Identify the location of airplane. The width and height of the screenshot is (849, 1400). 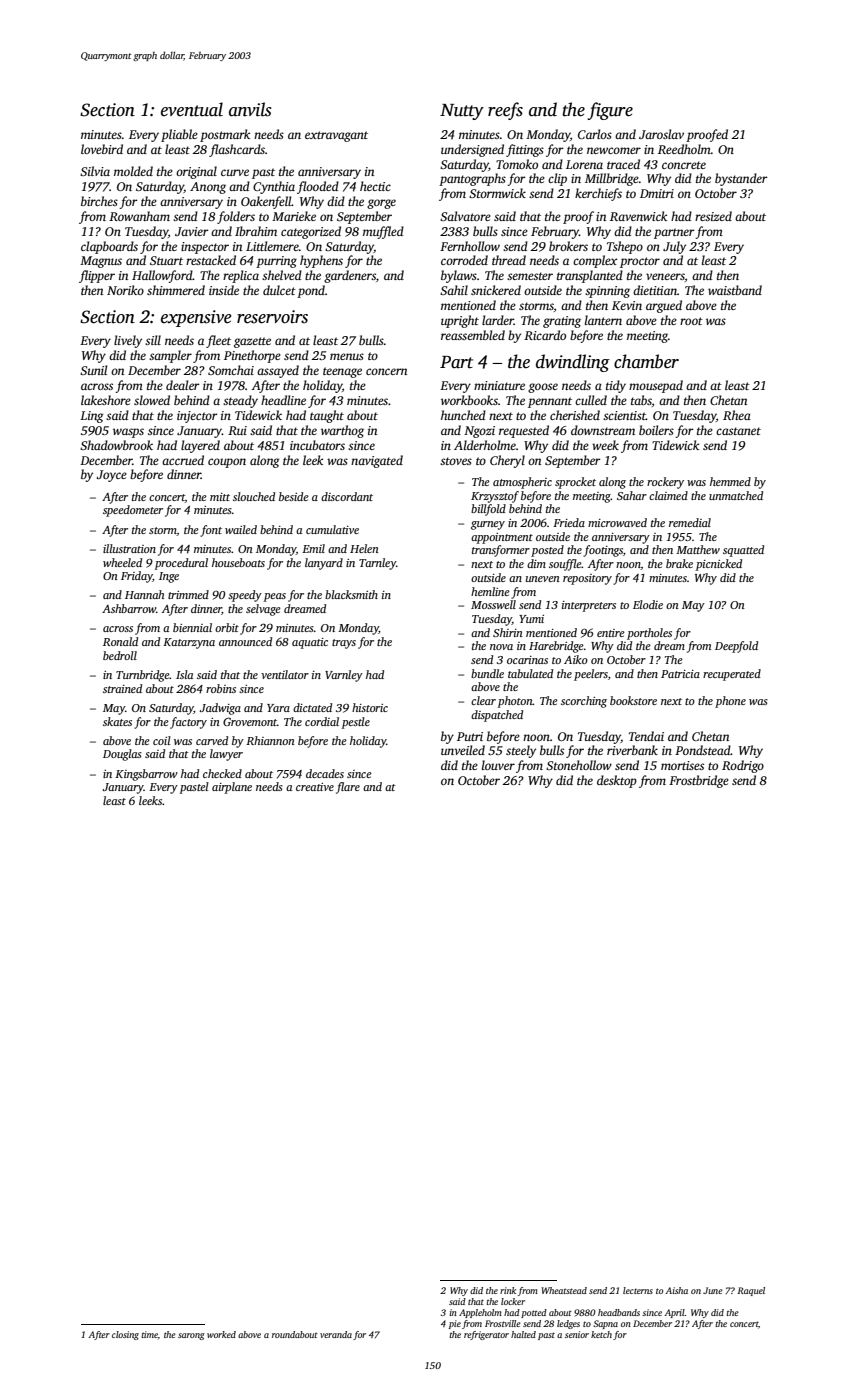
(232, 788).
